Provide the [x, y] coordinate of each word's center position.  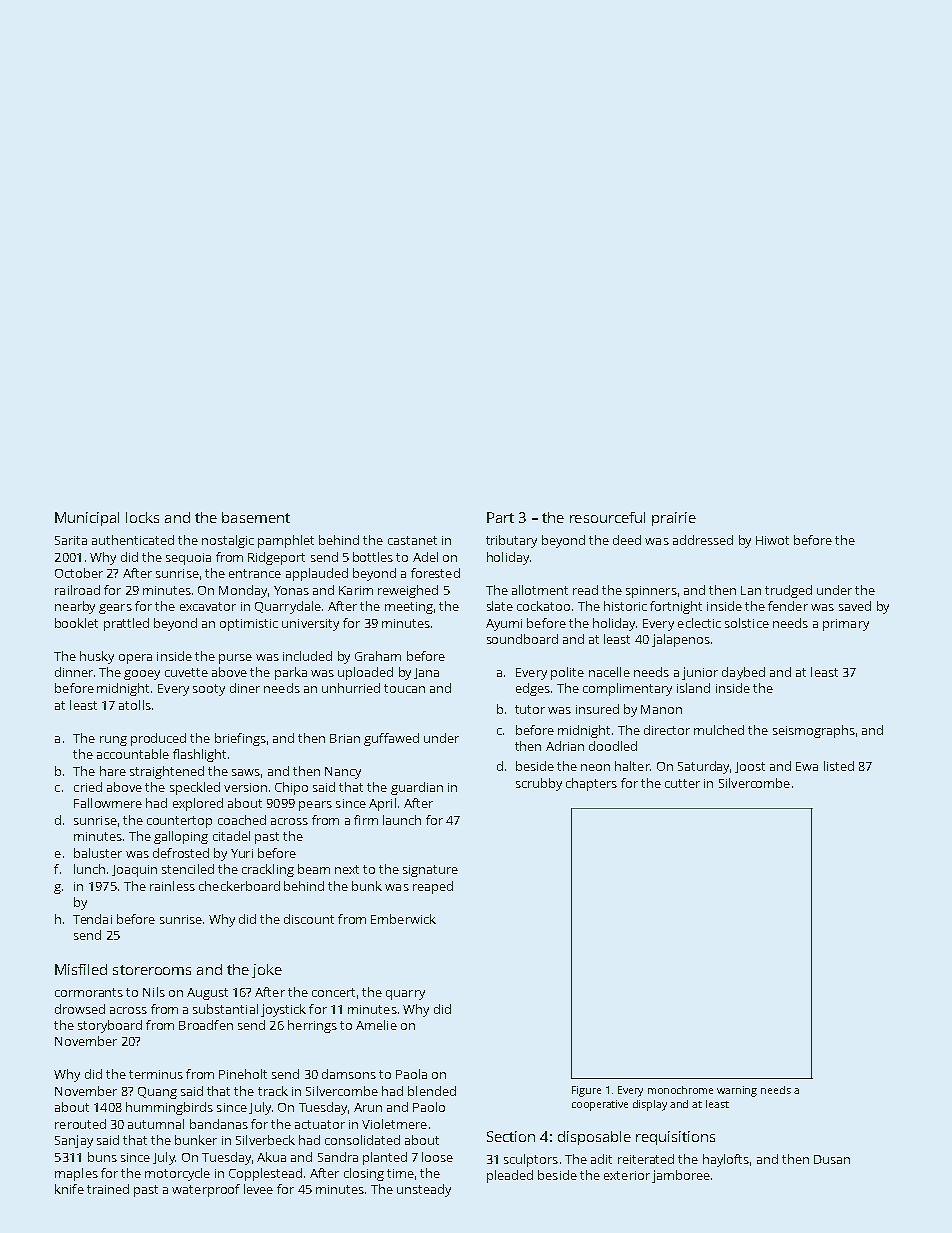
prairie [674, 519]
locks [142, 517]
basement [256, 517]
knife [69, 1189]
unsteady [424, 1190]
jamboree [681, 1176]
